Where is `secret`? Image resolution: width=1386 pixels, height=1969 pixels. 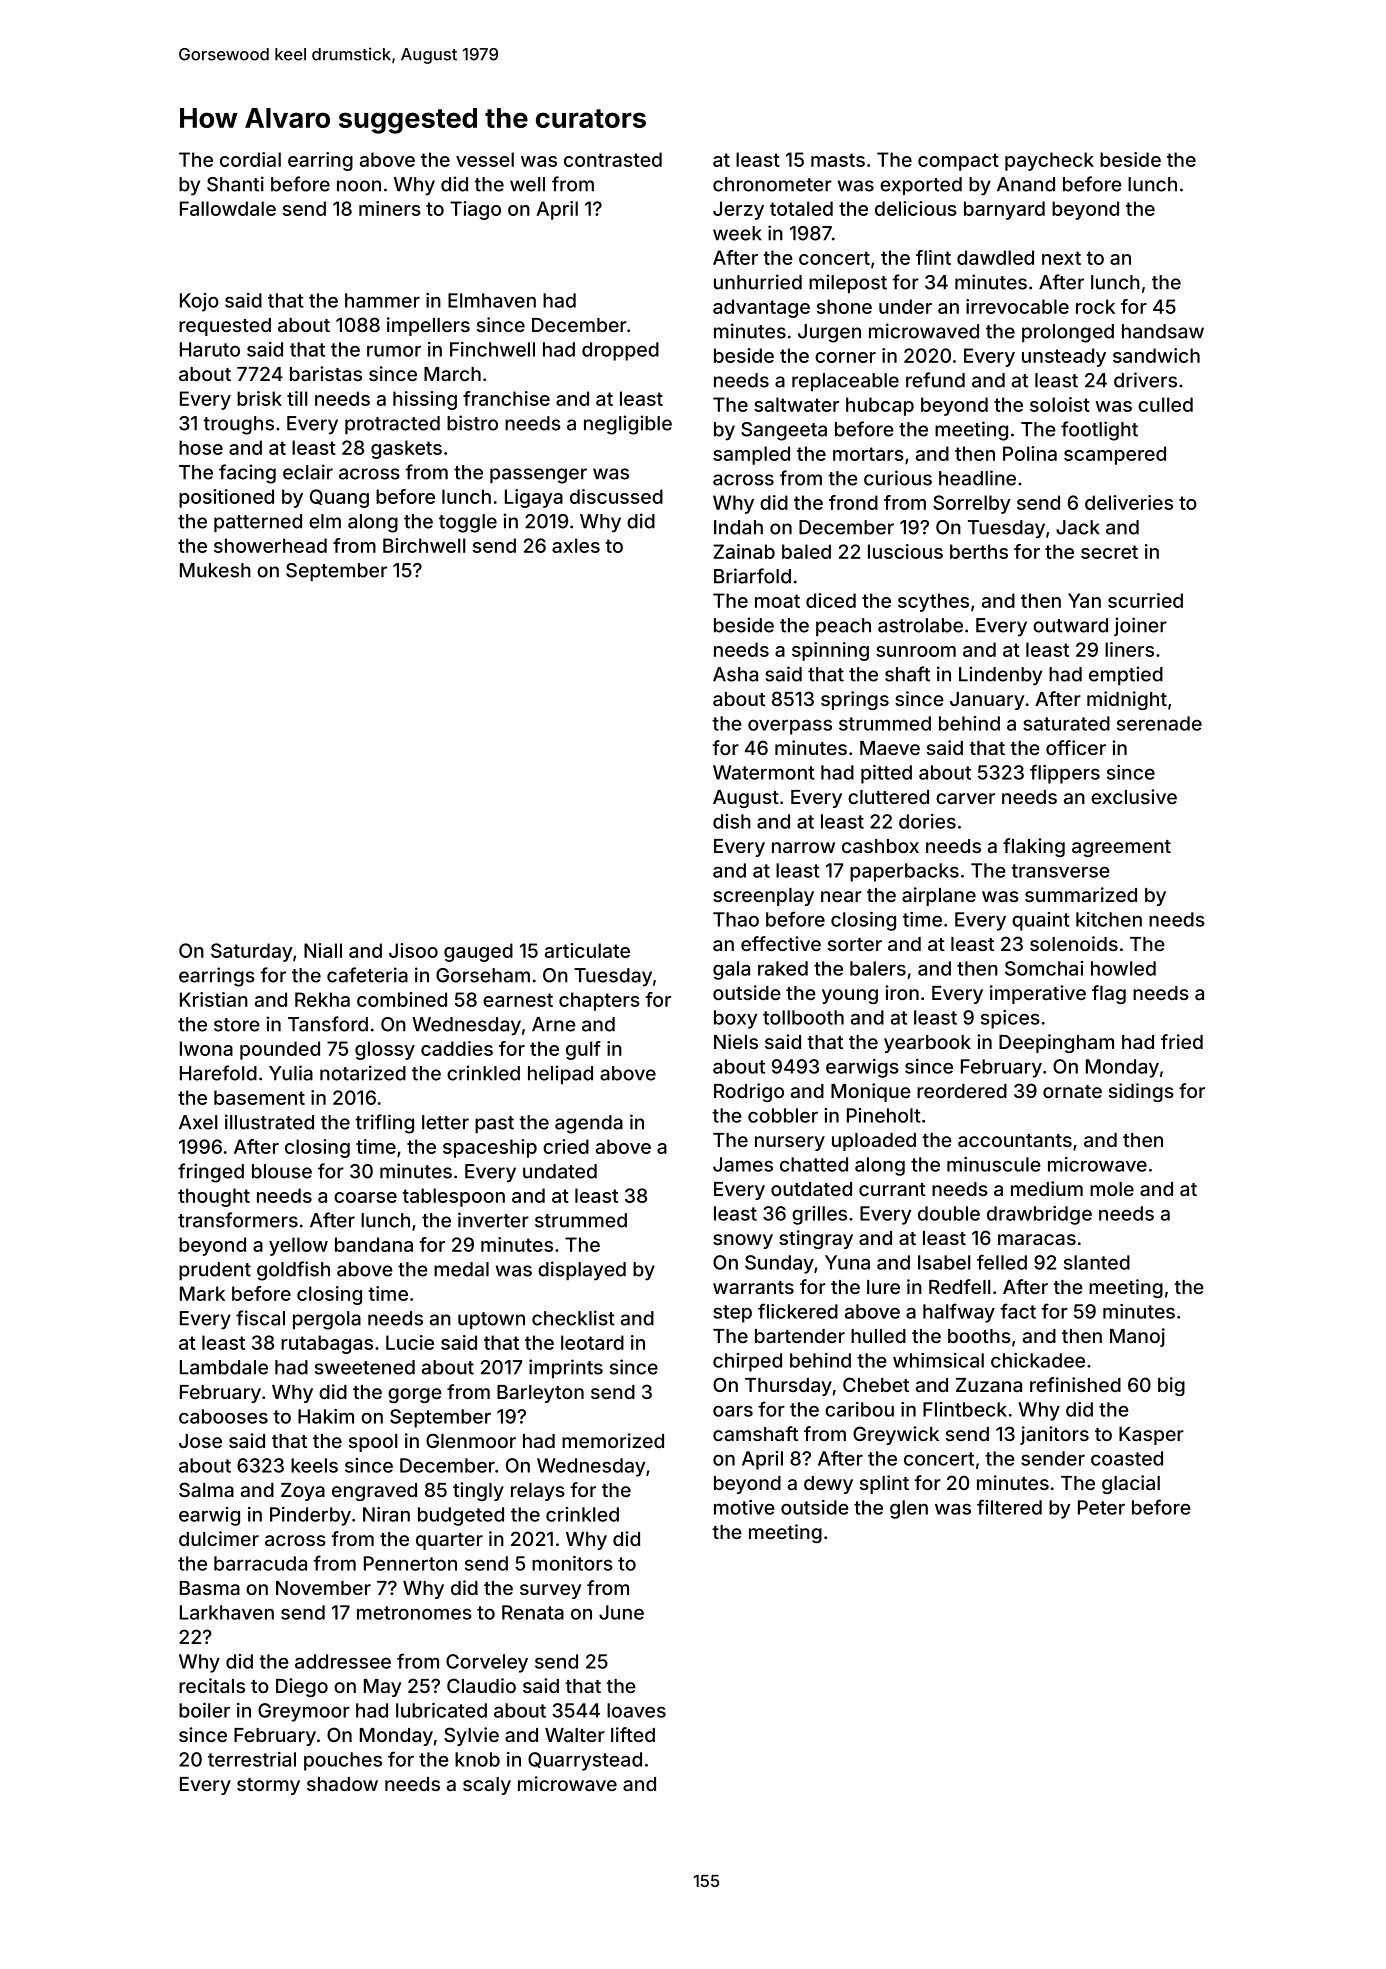
secret is located at coordinates (1109, 552).
